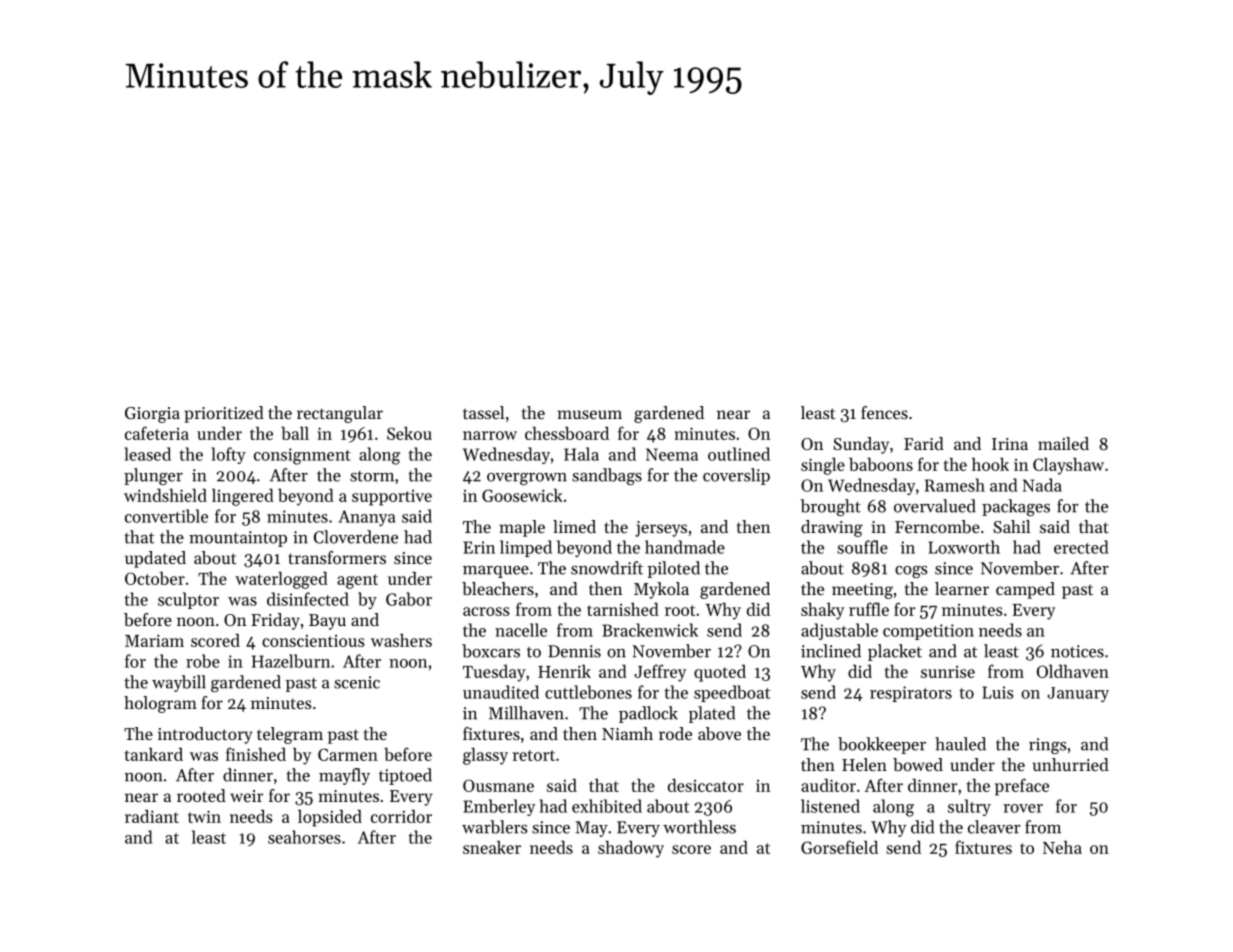  What do you see at coordinates (895, 652) in the document?
I see `placket` at bounding box center [895, 652].
